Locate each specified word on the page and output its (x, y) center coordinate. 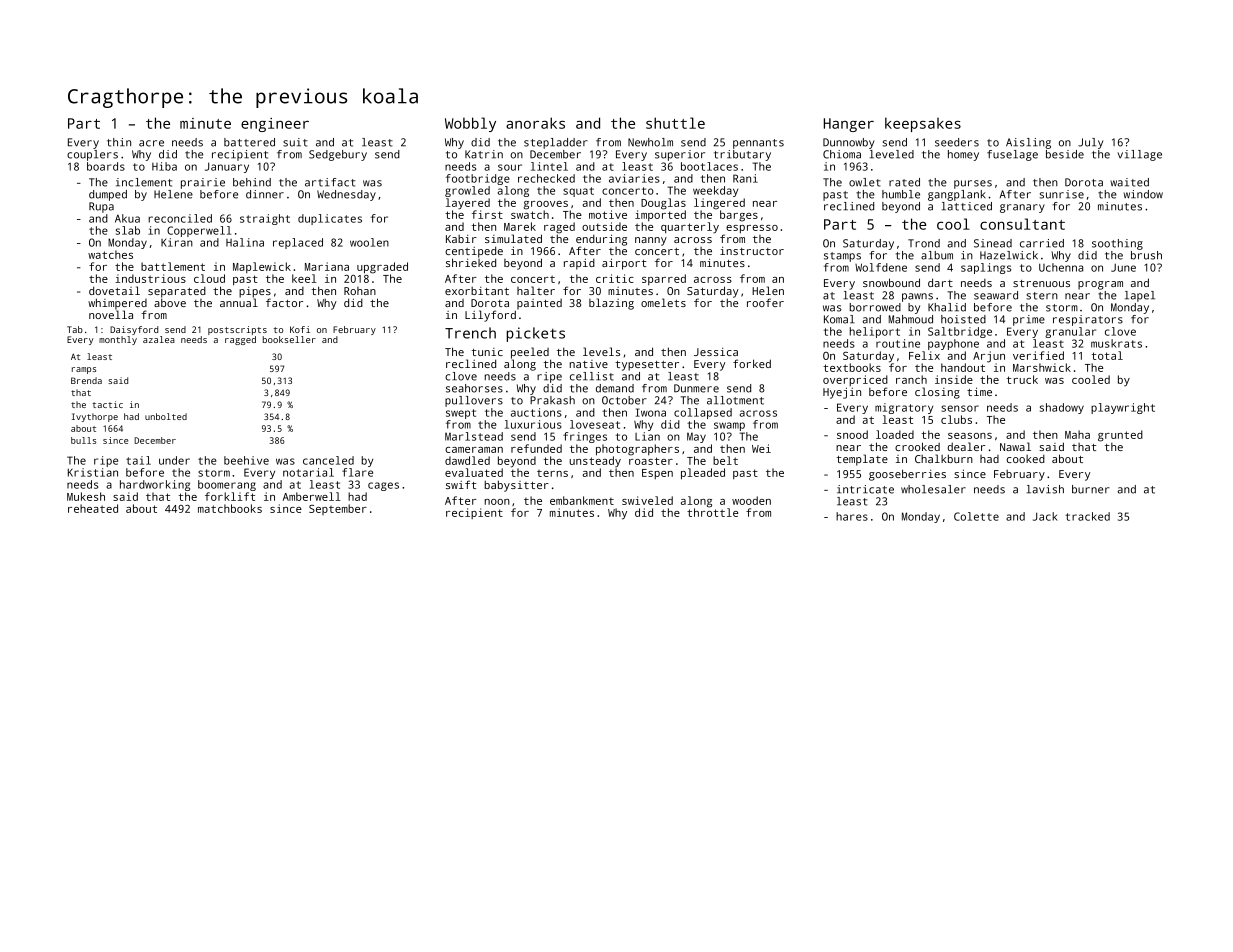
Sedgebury (338, 155)
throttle (712, 512)
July (1090, 143)
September (338, 509)
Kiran (177, 242)
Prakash (552, 400)
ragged (240, 340)
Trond (924, 243)
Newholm (650, 142)
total (1107, 355)
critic (615, 278)
